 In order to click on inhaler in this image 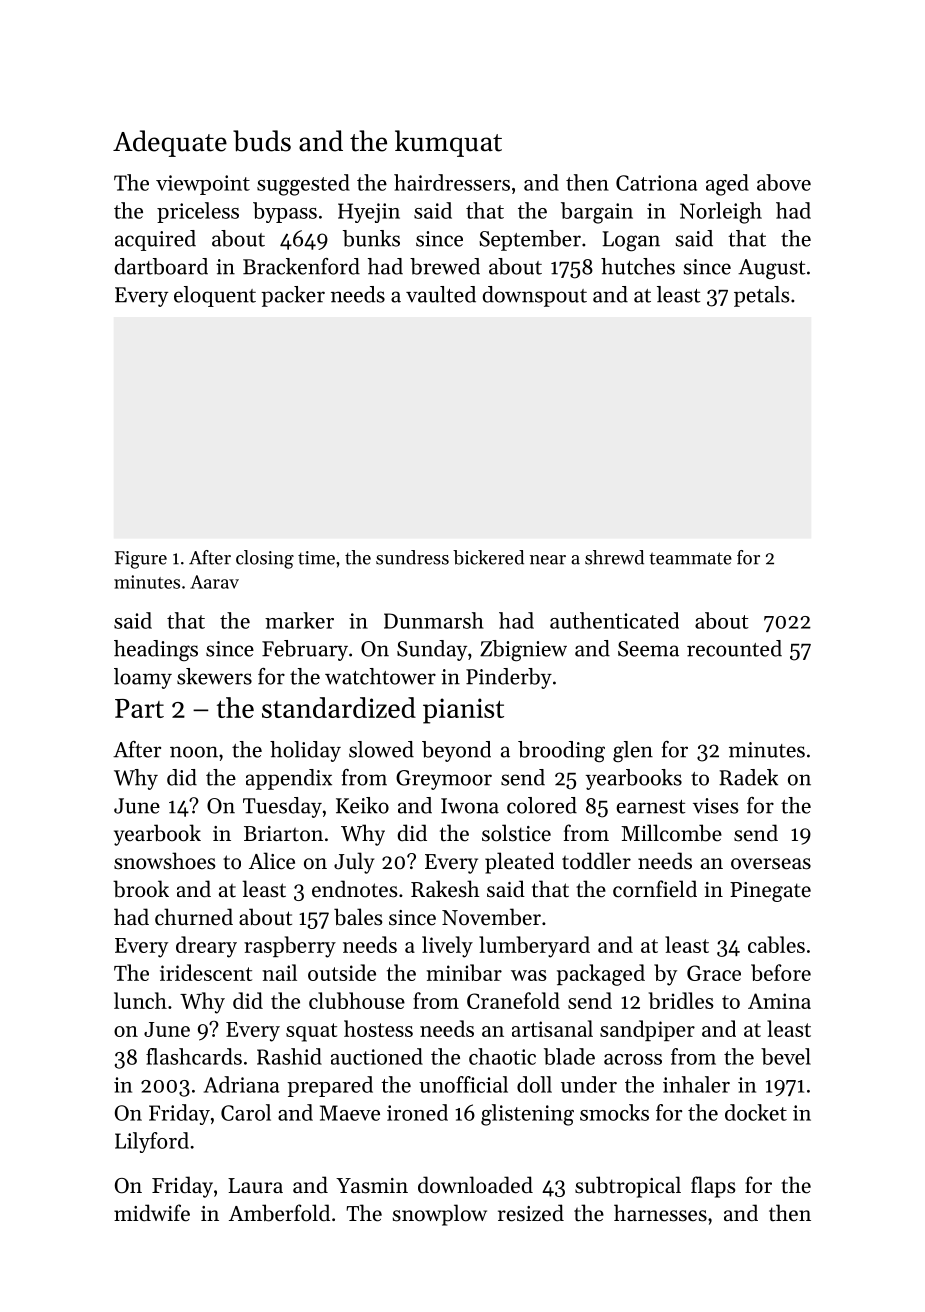, I will do `click(696, 1084)`.
